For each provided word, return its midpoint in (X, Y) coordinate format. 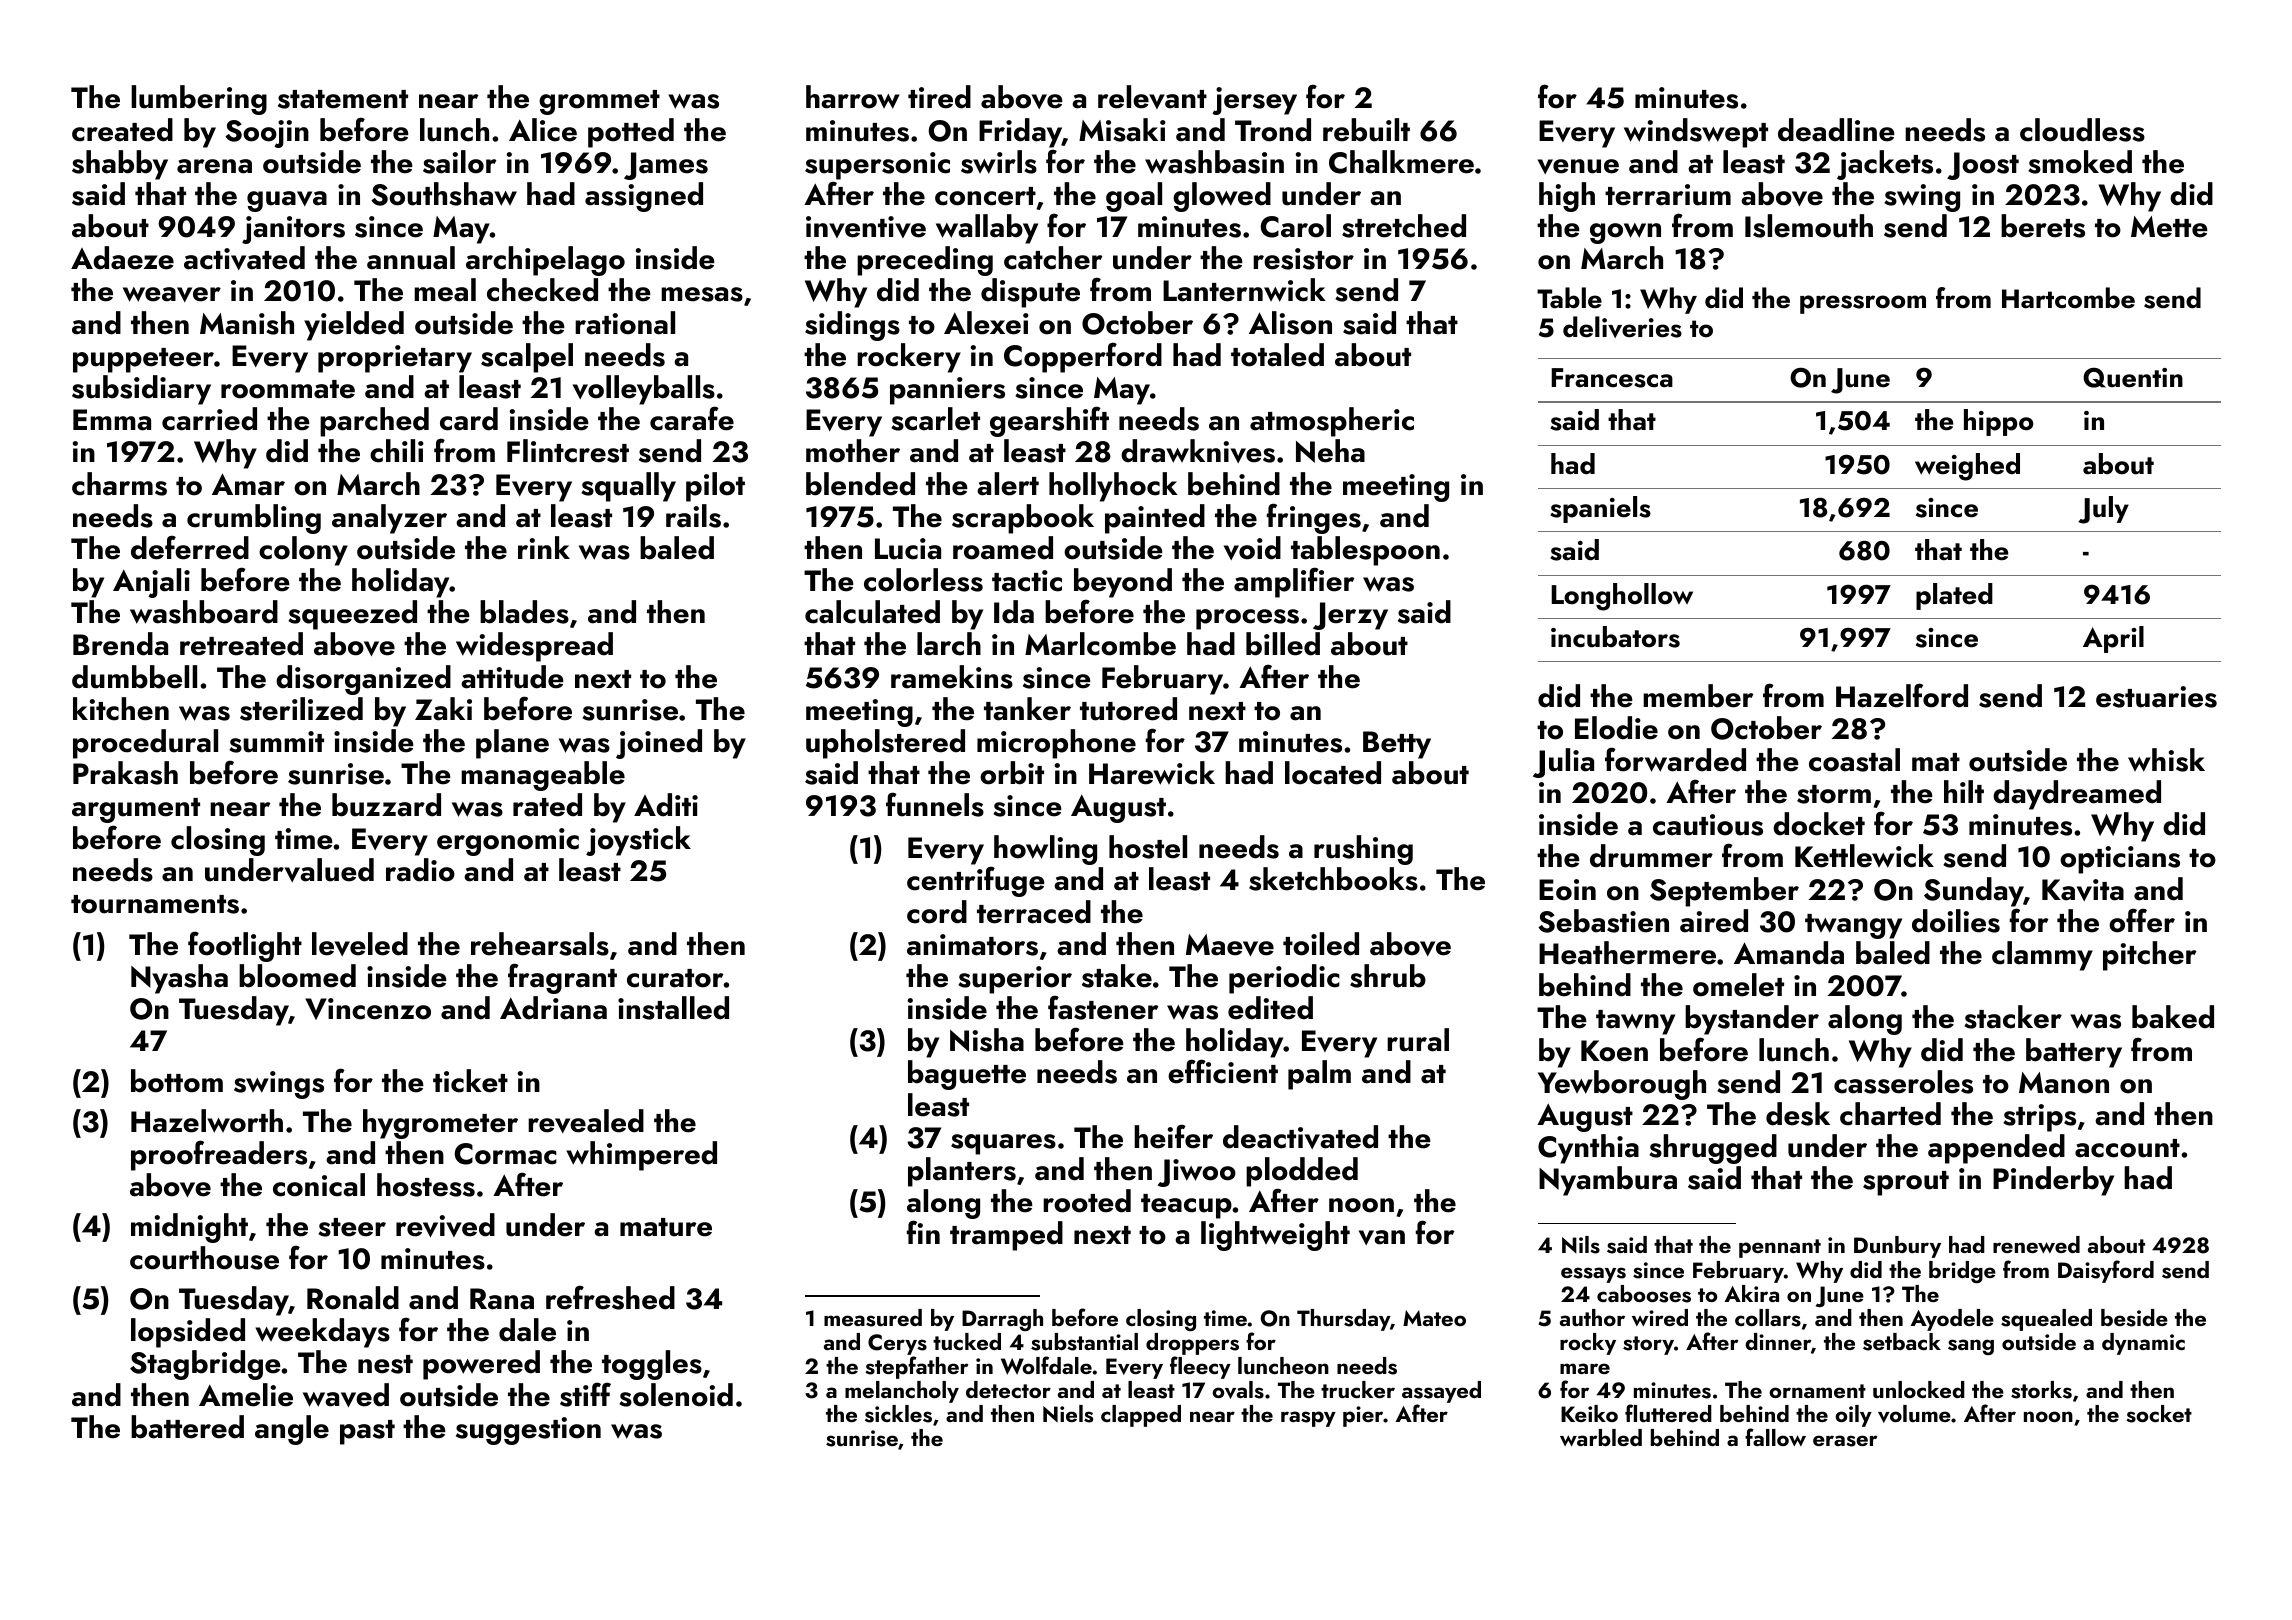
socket (2159, 1414)
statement (343, 99)
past (367, 1432)
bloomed (297, 976)
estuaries (2156, 697)
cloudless (2082, 130)
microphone (1056, 744)
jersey (1254, 101)
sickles (898, 1414)
